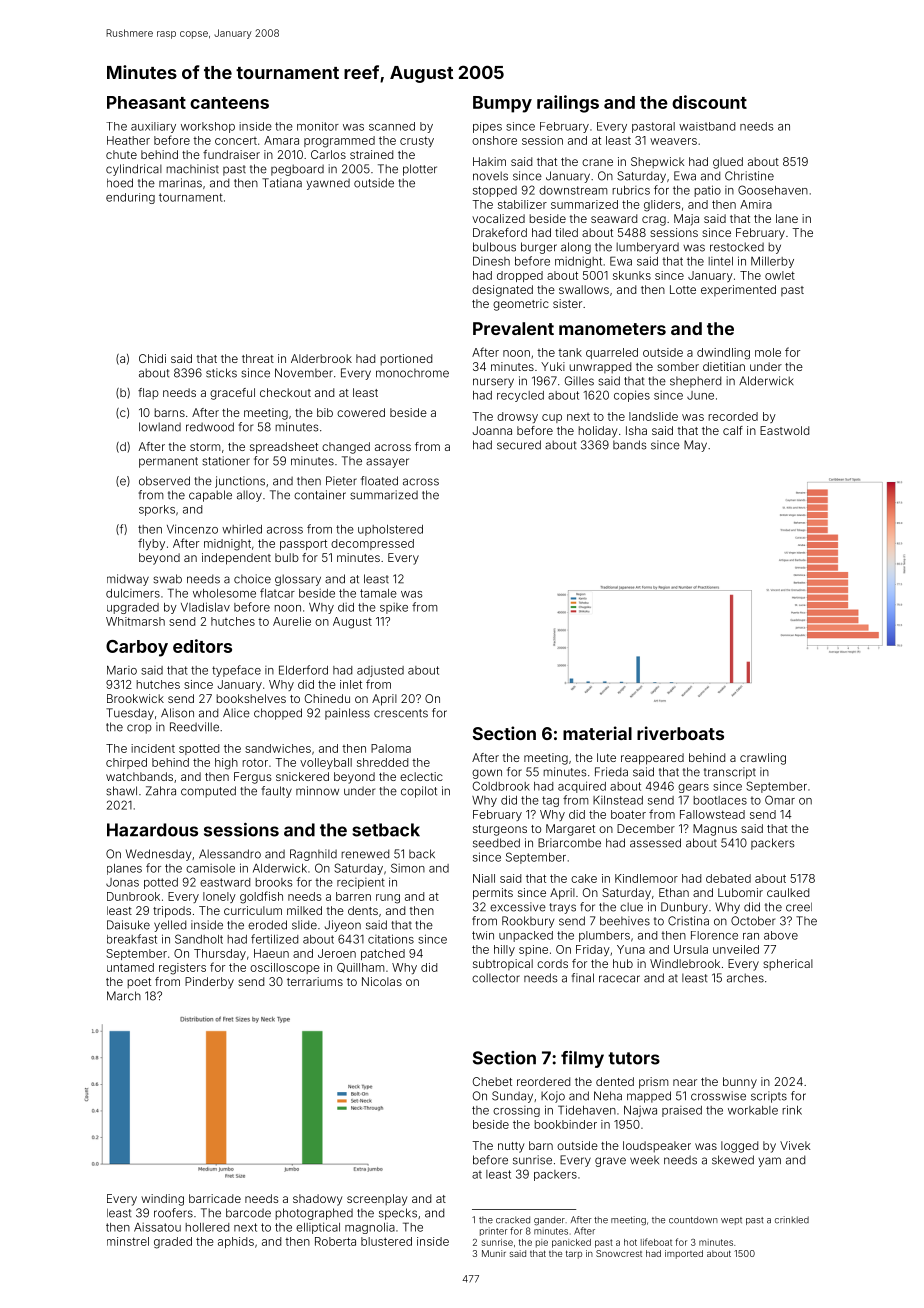 Image resolution: width=924 pixels, height=1308 pixels. Describe the element at coordinates (361, 412) in the screenshot. I see `cowered` at that location.
